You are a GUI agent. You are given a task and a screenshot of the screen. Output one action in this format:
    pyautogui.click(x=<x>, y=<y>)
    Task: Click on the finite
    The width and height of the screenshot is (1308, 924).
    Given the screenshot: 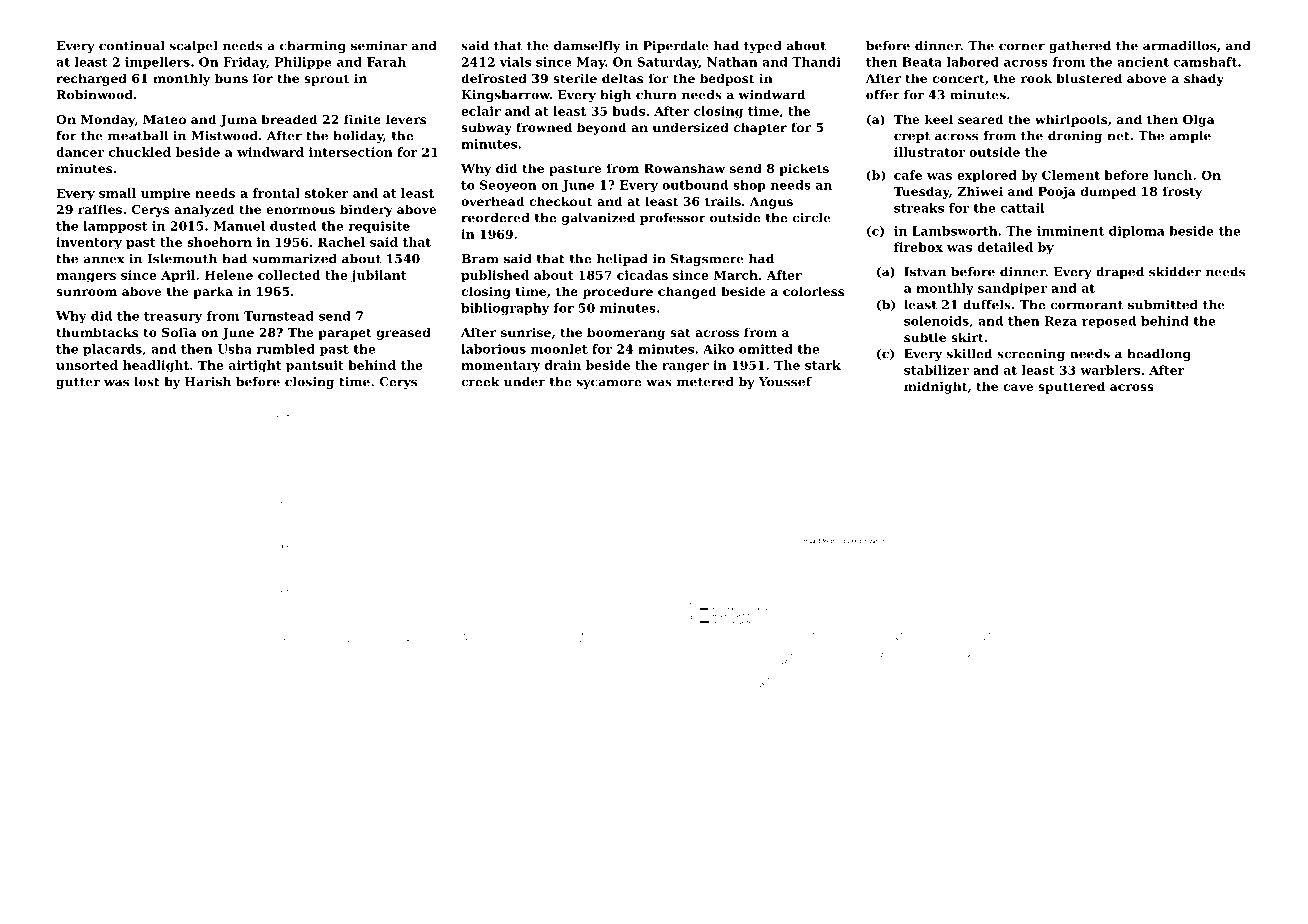 What is the action you would take?
    pyautogui.click(x=362, y=119)
